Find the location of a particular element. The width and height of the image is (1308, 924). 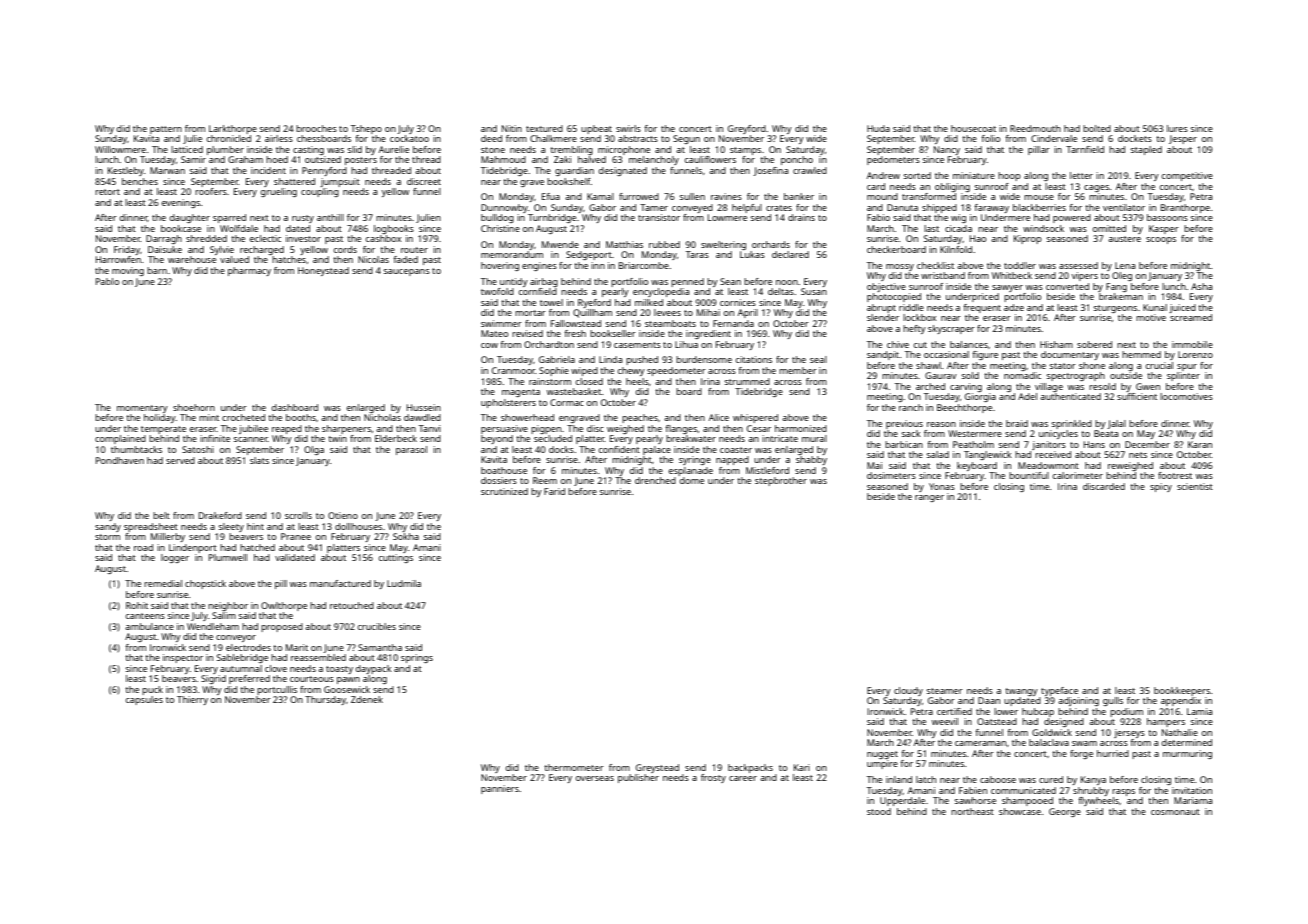

peaches is located at coordinates (640, 418).
